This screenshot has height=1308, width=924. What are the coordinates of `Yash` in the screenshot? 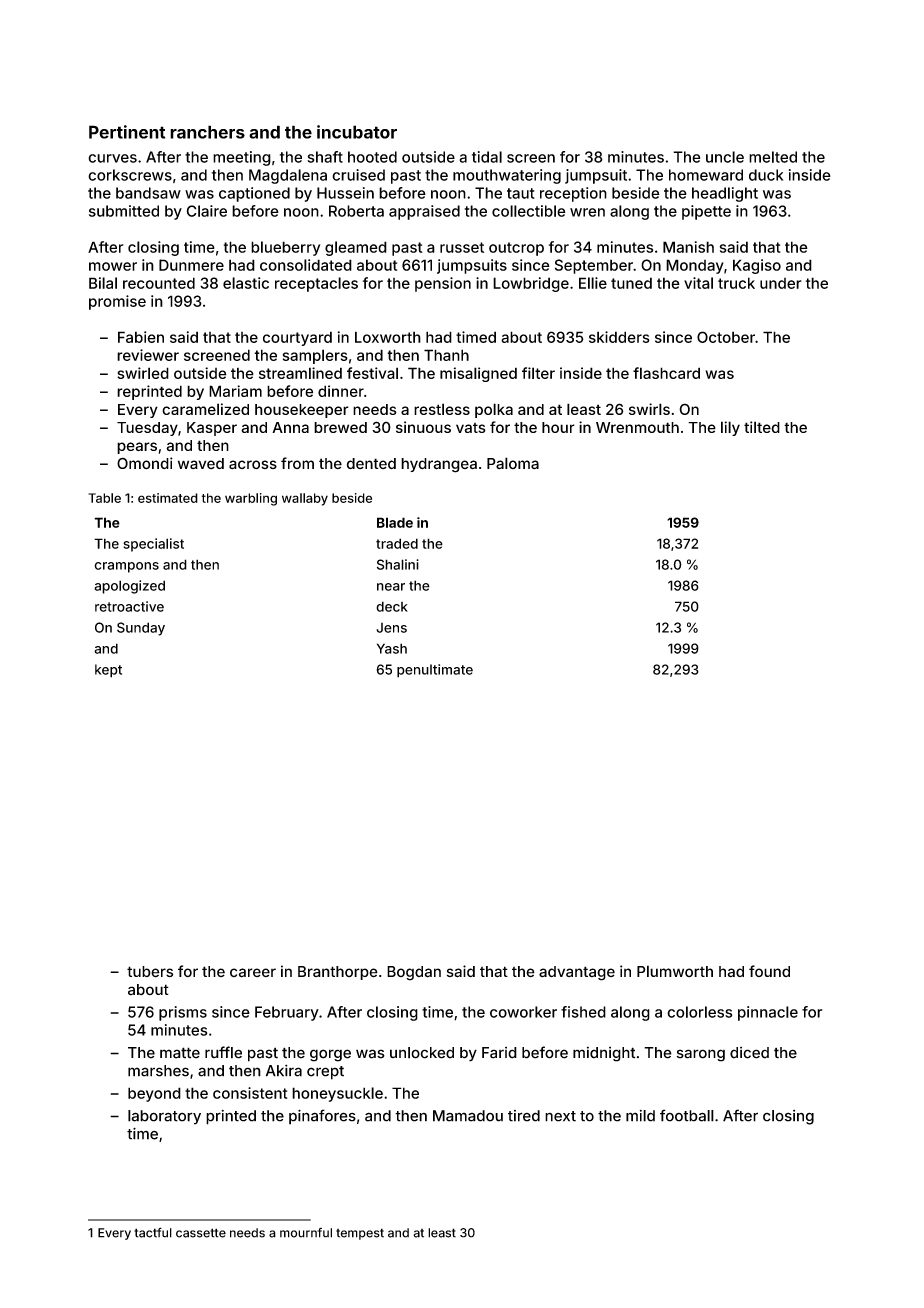 It's located at (392, 648).
